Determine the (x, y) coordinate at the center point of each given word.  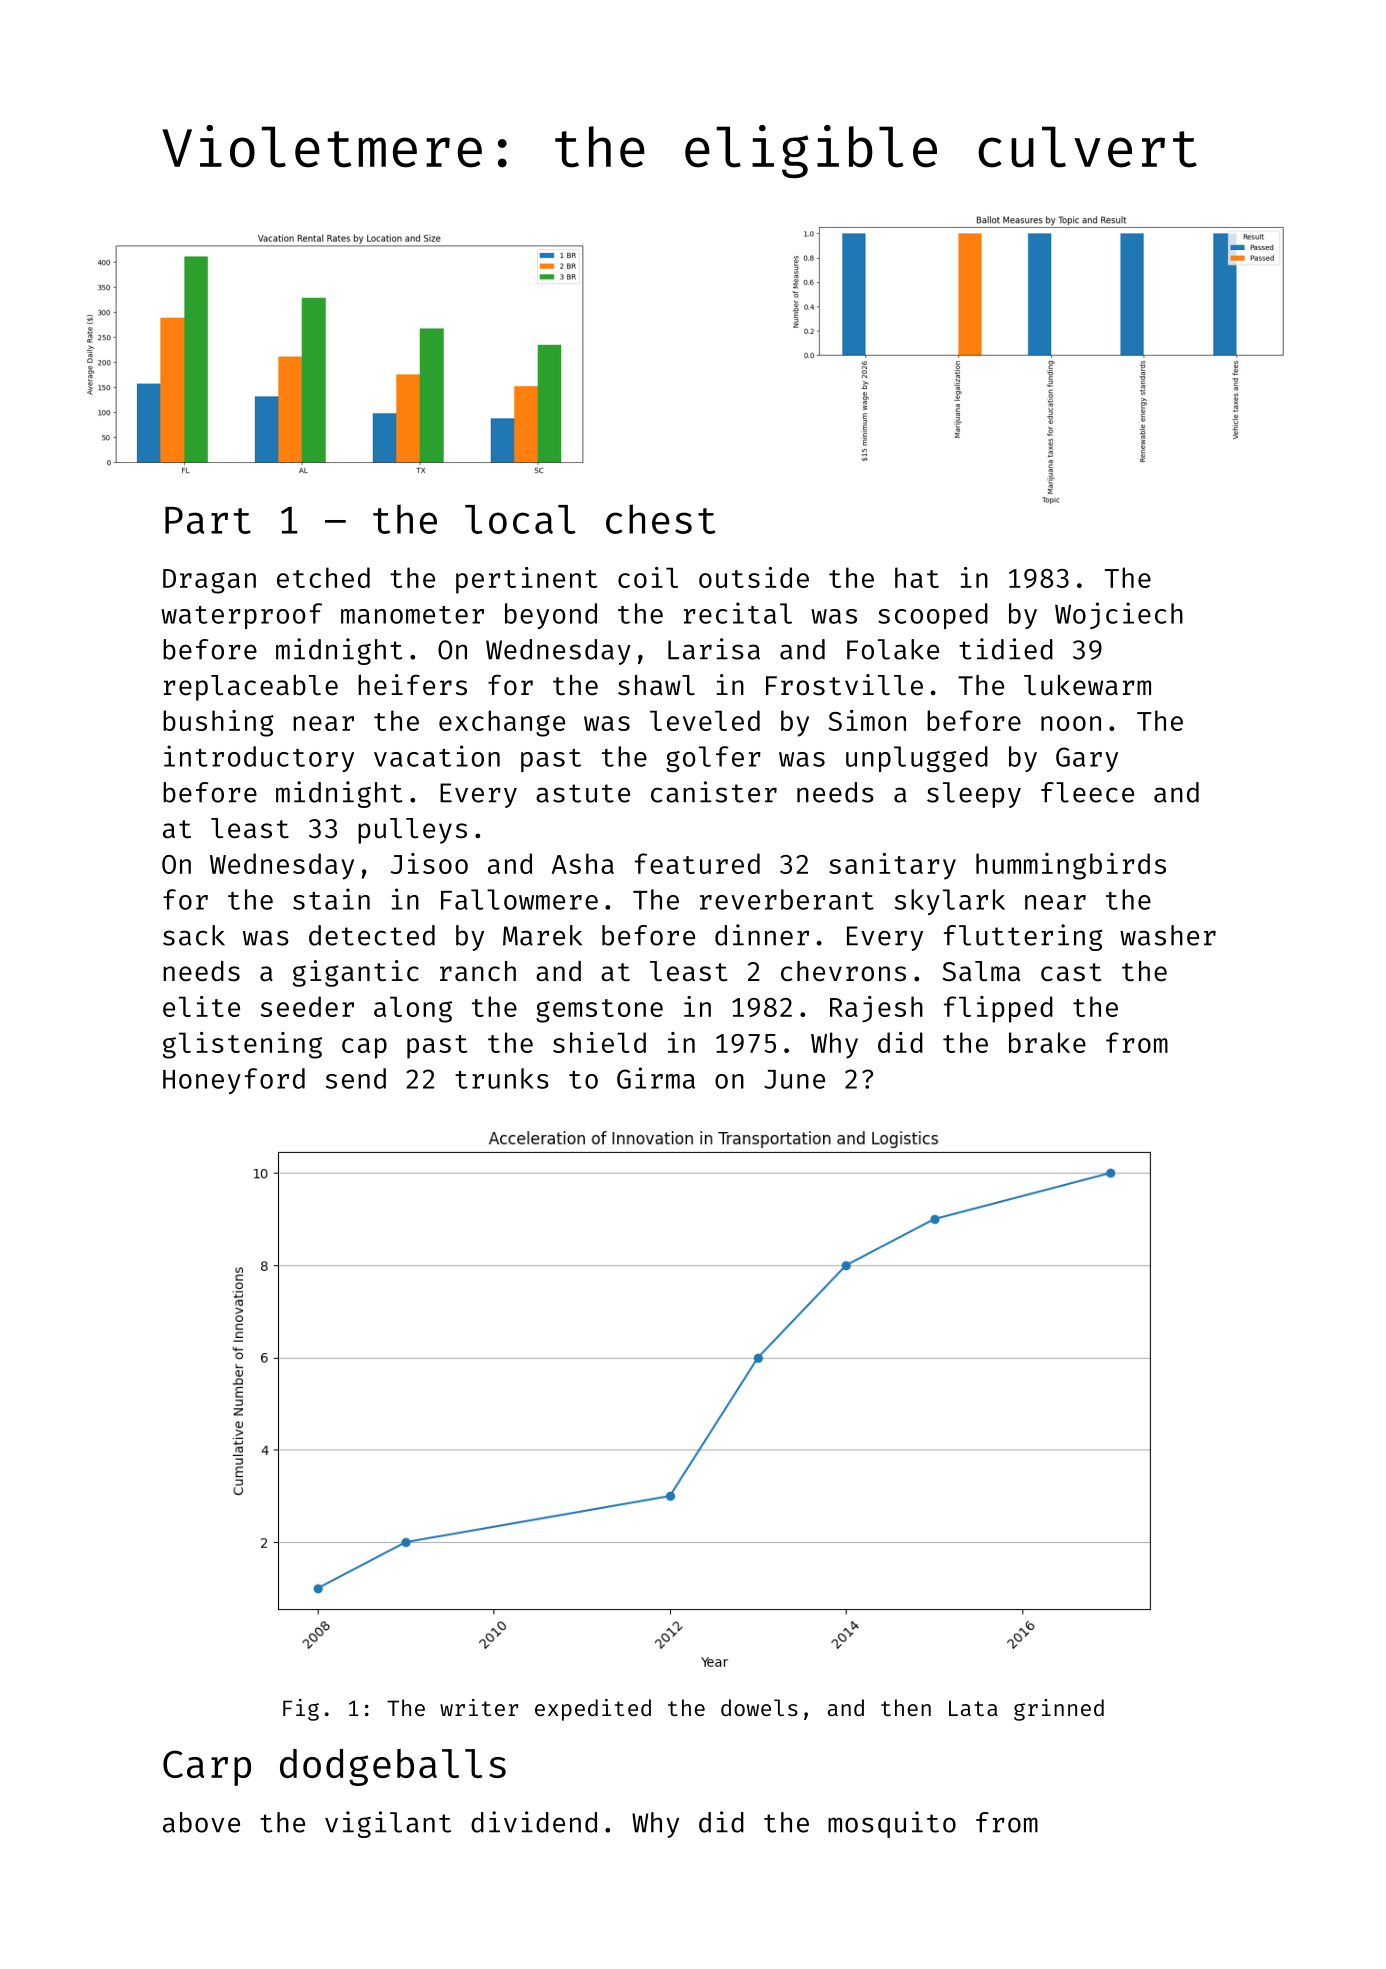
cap (364, 1048)
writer (479, 1707)
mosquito (892, 1824)
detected (372, 935)
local (520, 519)
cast (1071, 972)
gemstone (599, 1011)
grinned (1059, 1710)
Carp (207, 1768)
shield (599, 1042)
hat (917, 577)
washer (1168, 935)
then (906, 1707)
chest (661, 519)
